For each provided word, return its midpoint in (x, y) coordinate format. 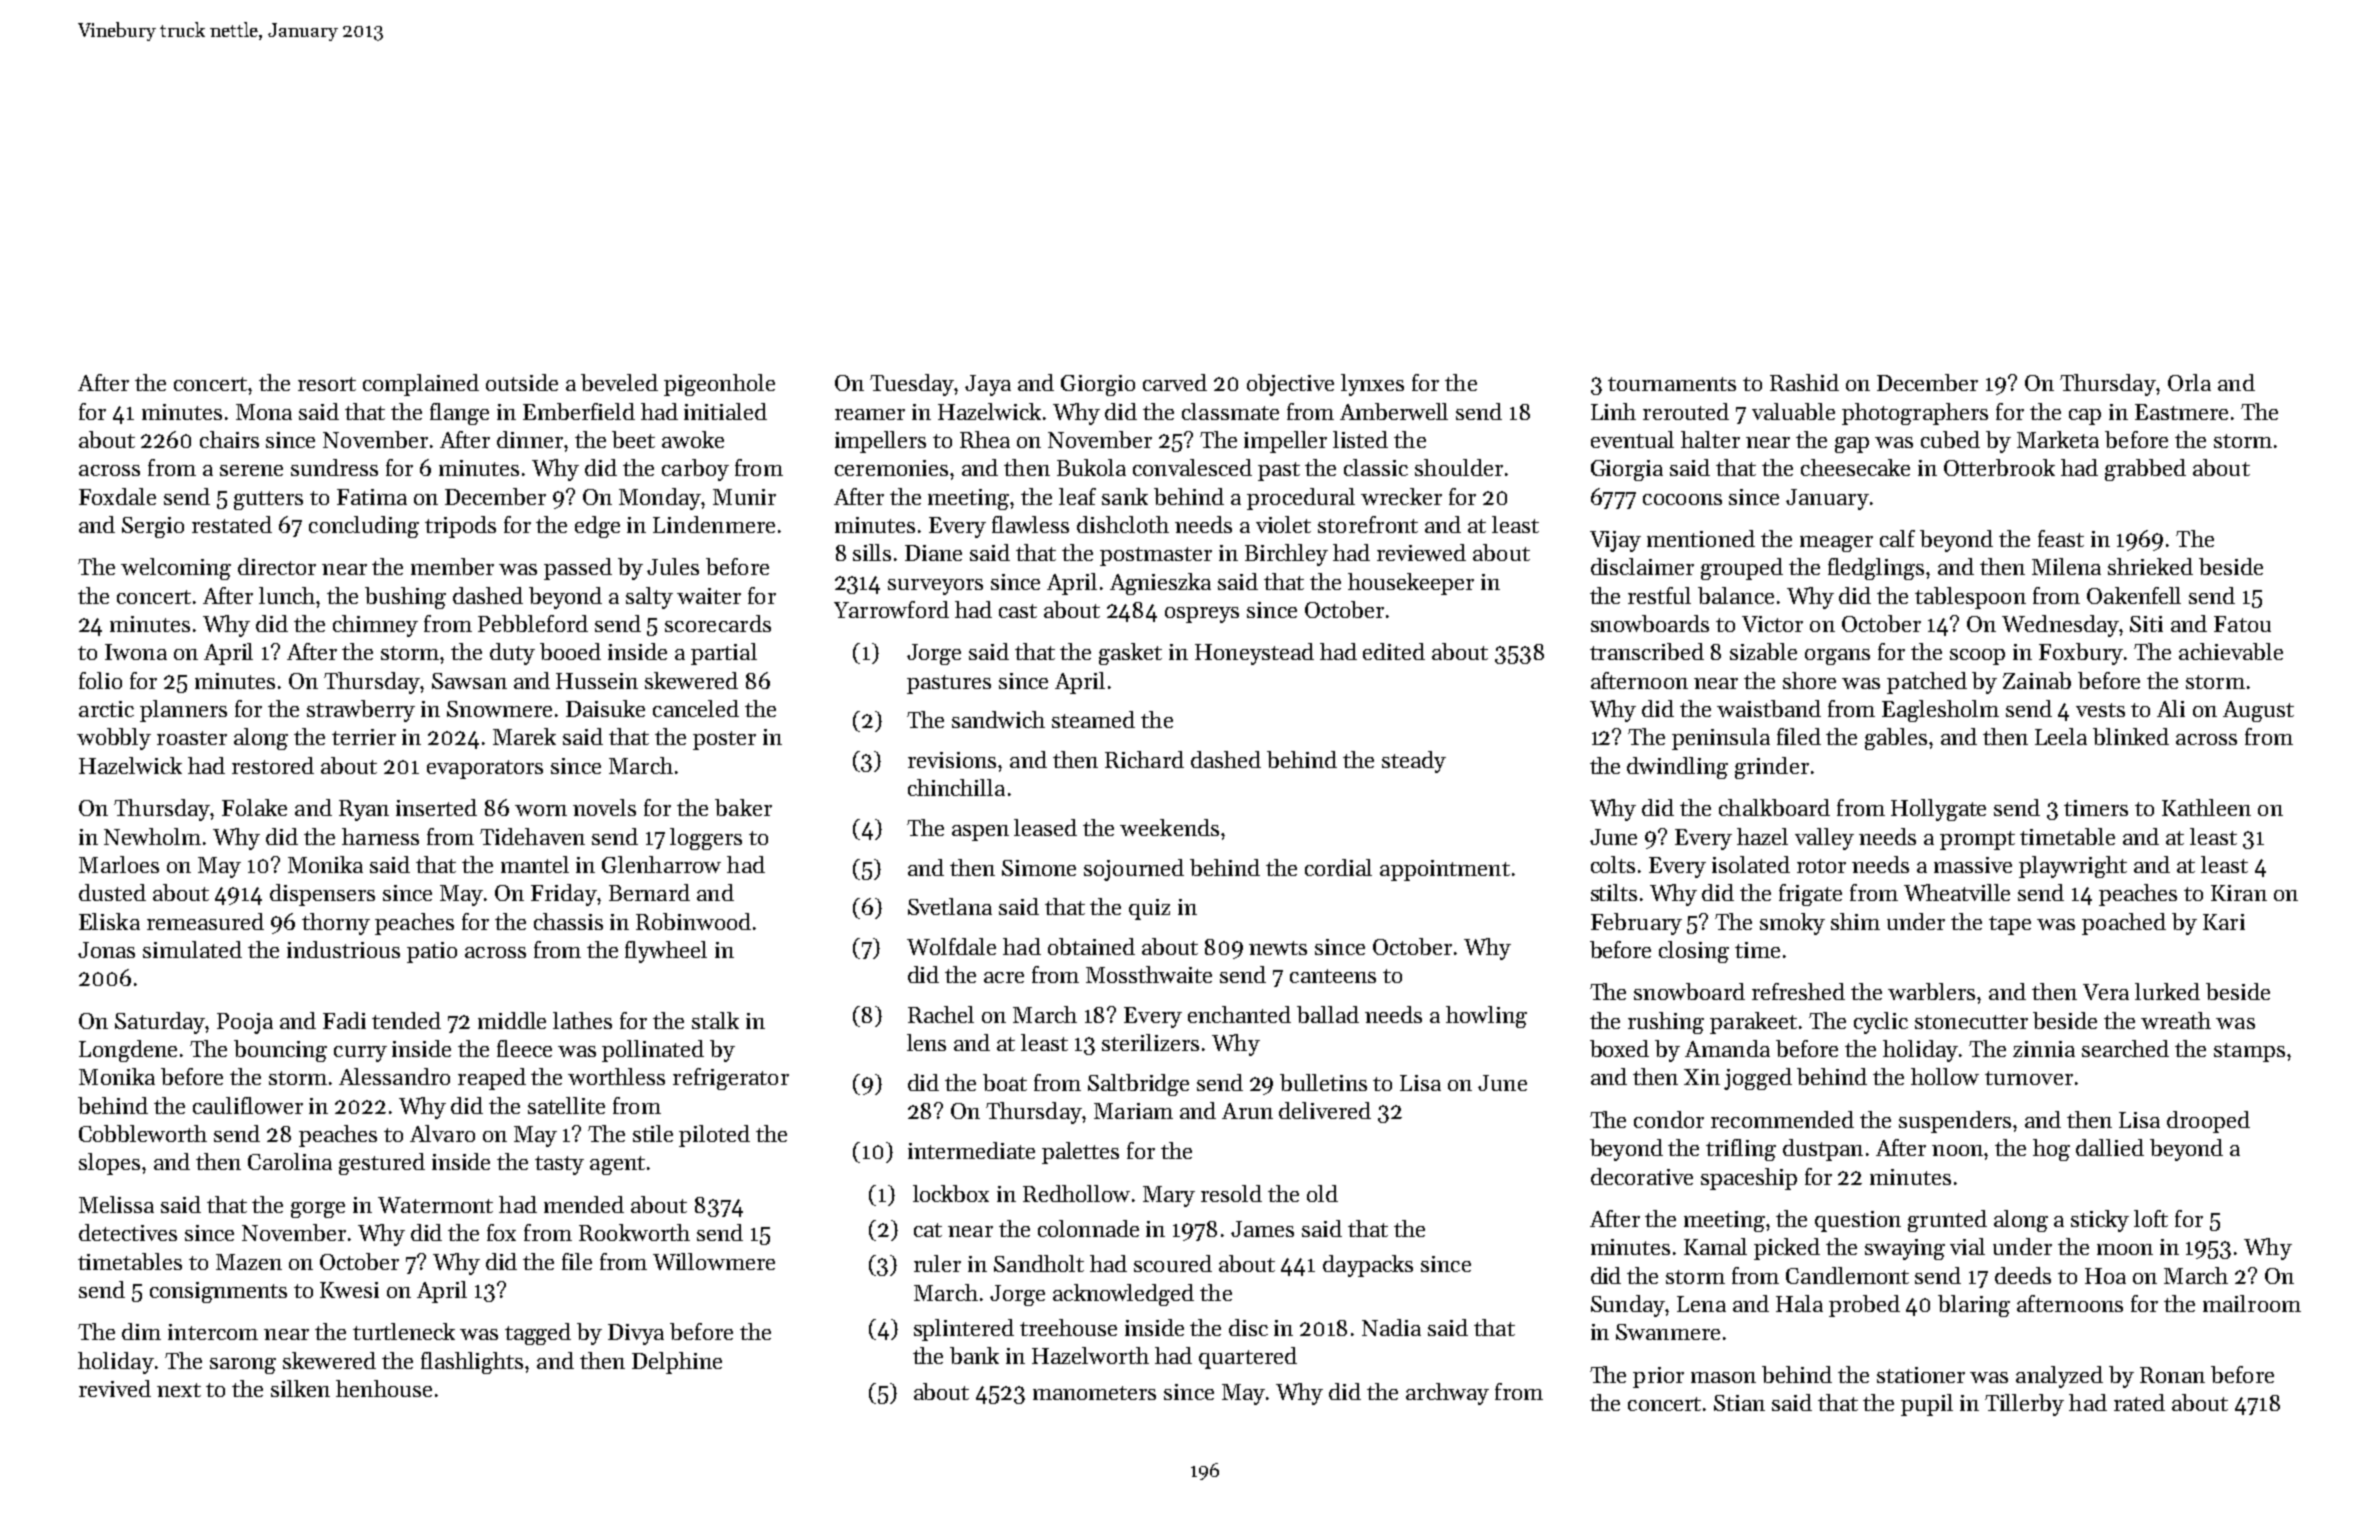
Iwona (136, 652)
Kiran (2239, 893)
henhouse (384, 1388)
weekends (1169, 827)
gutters (268, 500)
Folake (254, 807)
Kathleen (2206, 807)
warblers (1931, 991)
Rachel (941, 1014)
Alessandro (394, 1076)
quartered (1248, 1358)
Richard (1144, 759)
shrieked (2150, 566)
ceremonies (891, 468)
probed (1864, 1306)
